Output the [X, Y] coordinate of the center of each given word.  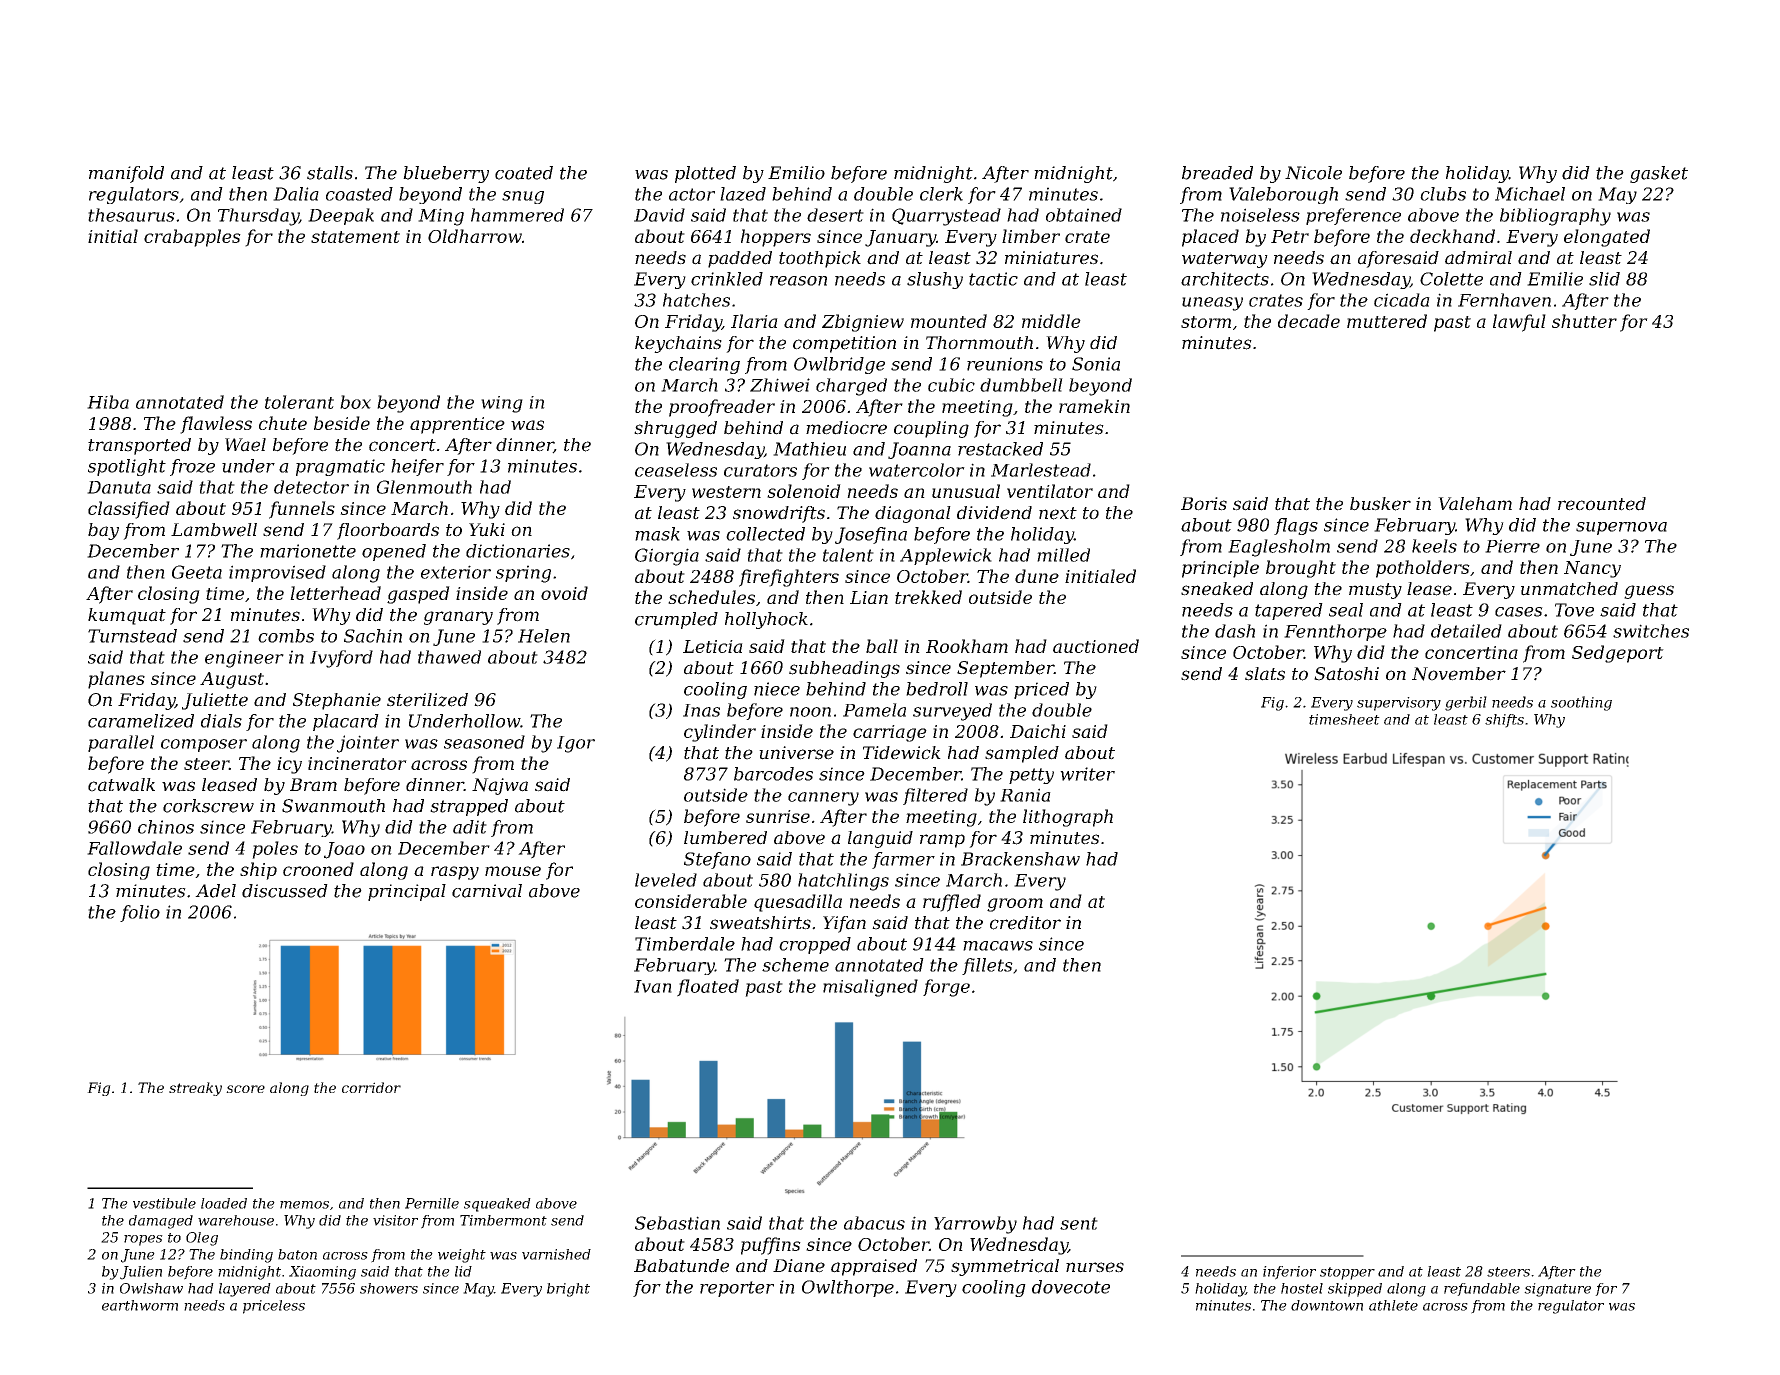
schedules [711, 597]
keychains [678, 344]
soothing [1581, 703]
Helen [544, 636]
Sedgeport [1618, 654]
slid [1604, 279]
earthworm [140, 1305]
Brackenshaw [1020, 859]
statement [355, 237]
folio [140, 913]
